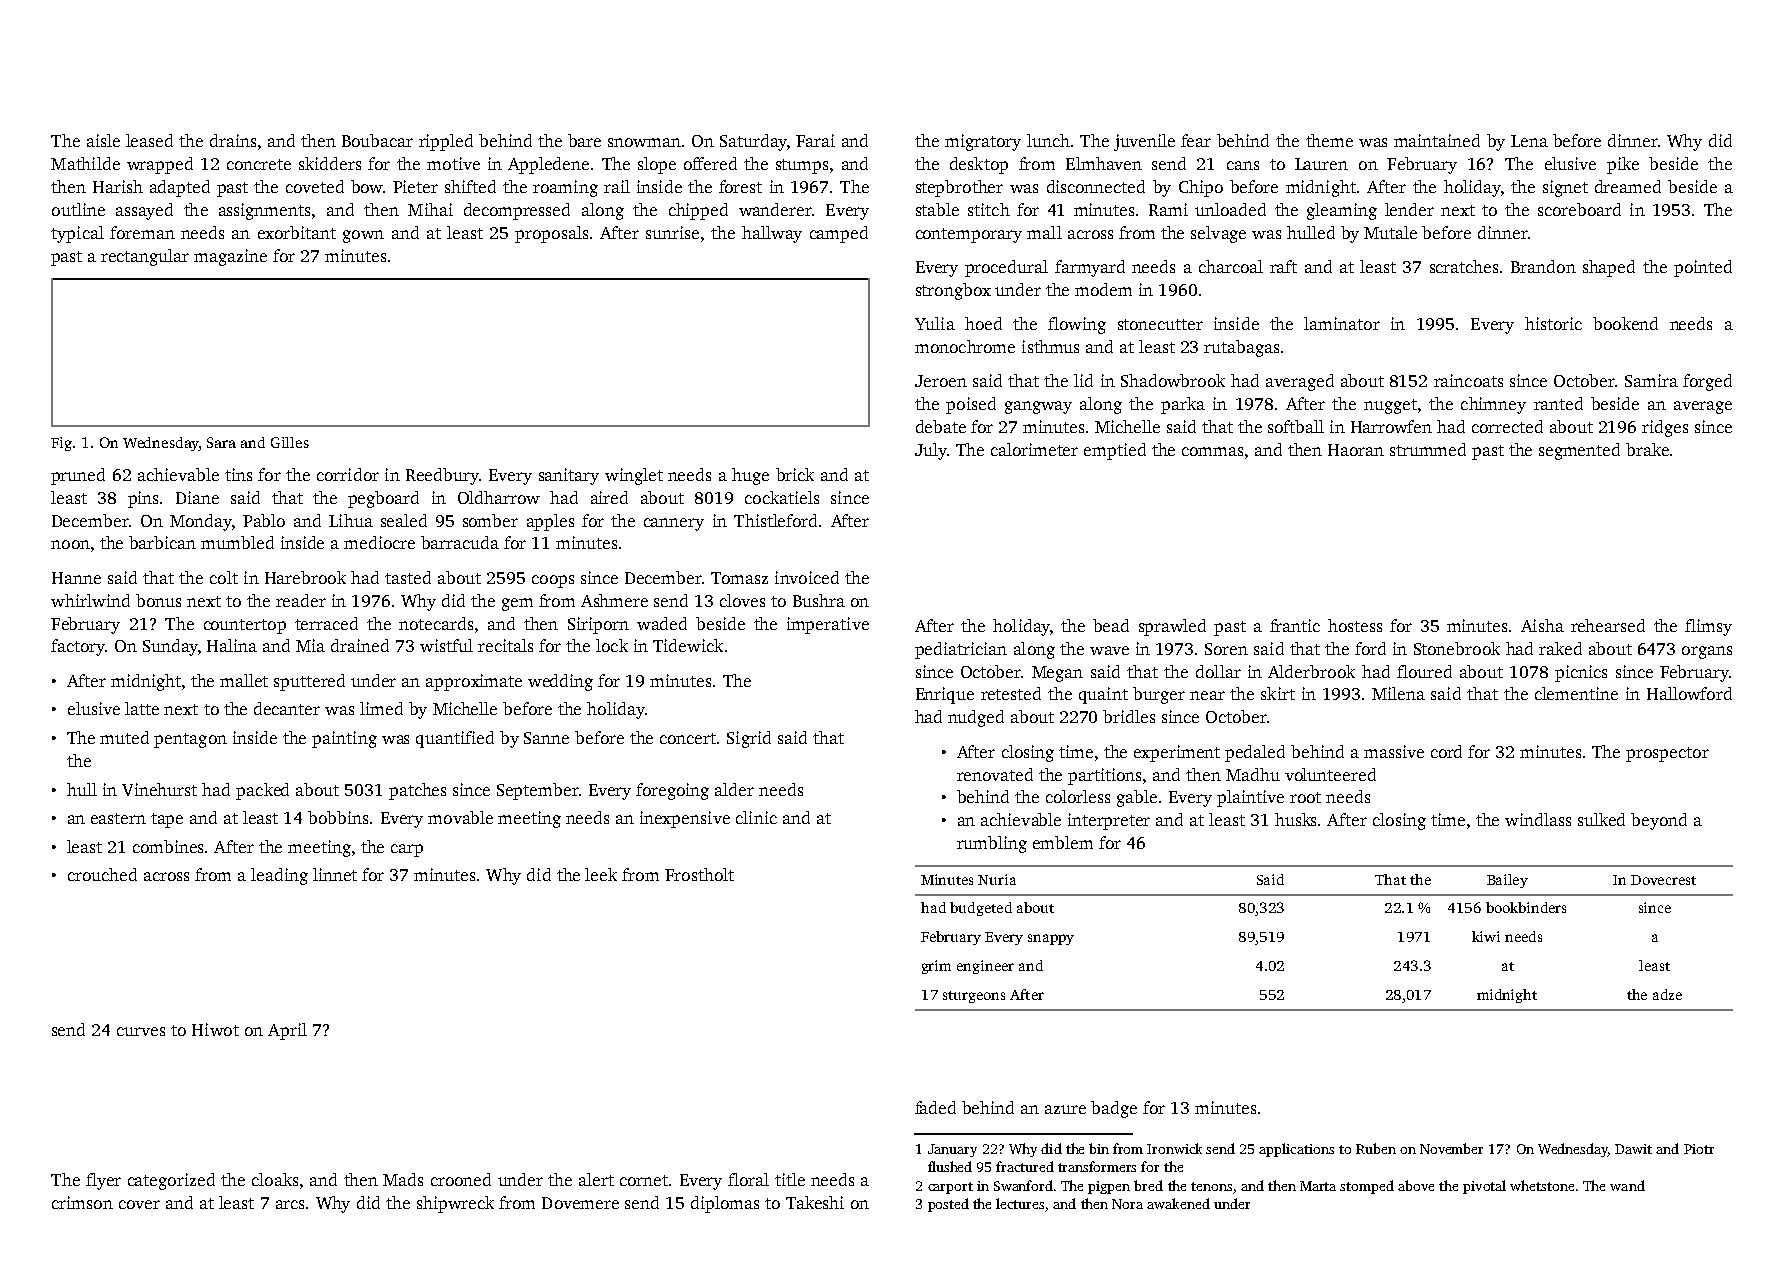  Describe the element at coordinates (363, 236) in the page. I see `gown` at that location.
